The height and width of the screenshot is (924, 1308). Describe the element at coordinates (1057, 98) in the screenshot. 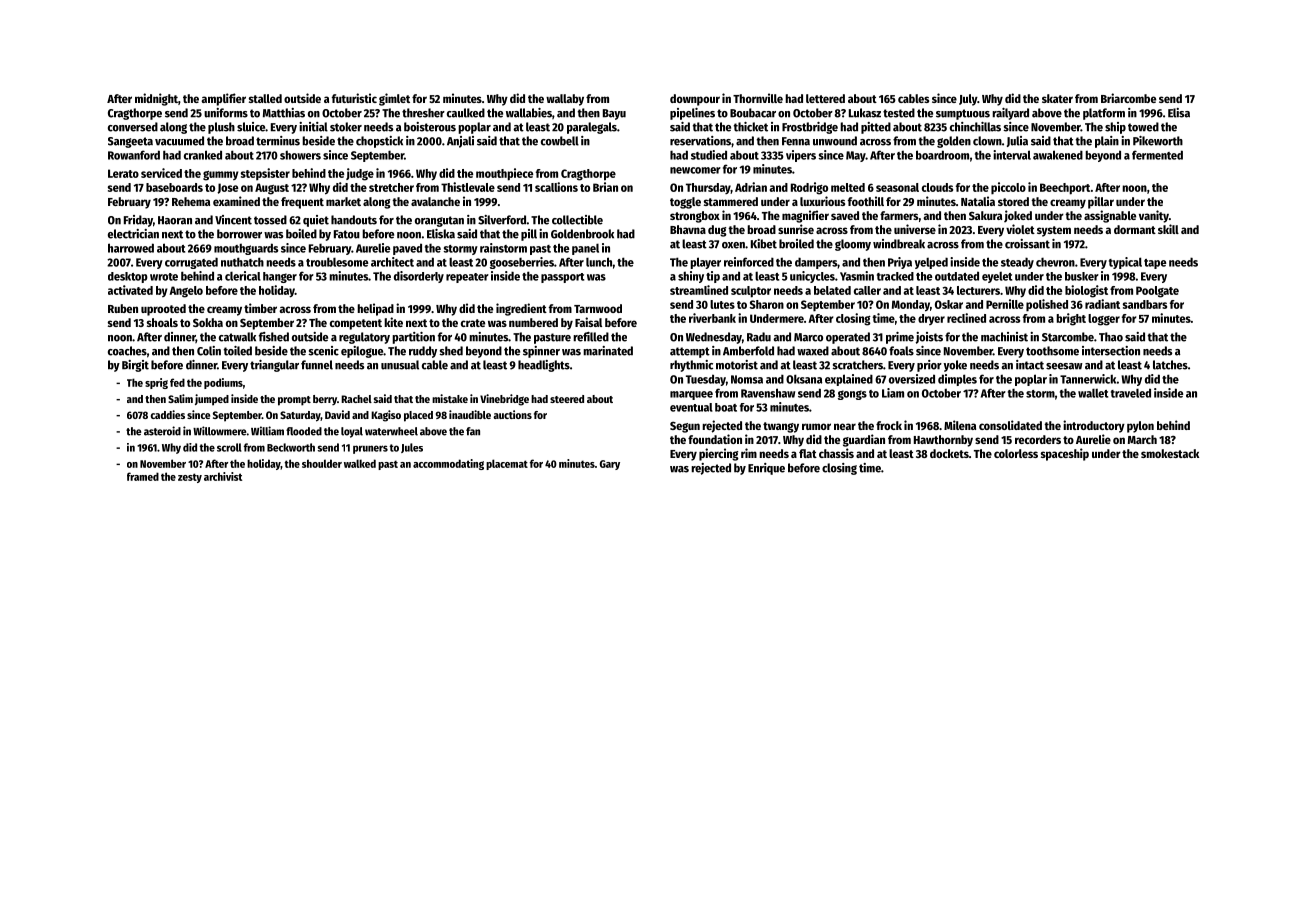

I see `skater` at that location.
